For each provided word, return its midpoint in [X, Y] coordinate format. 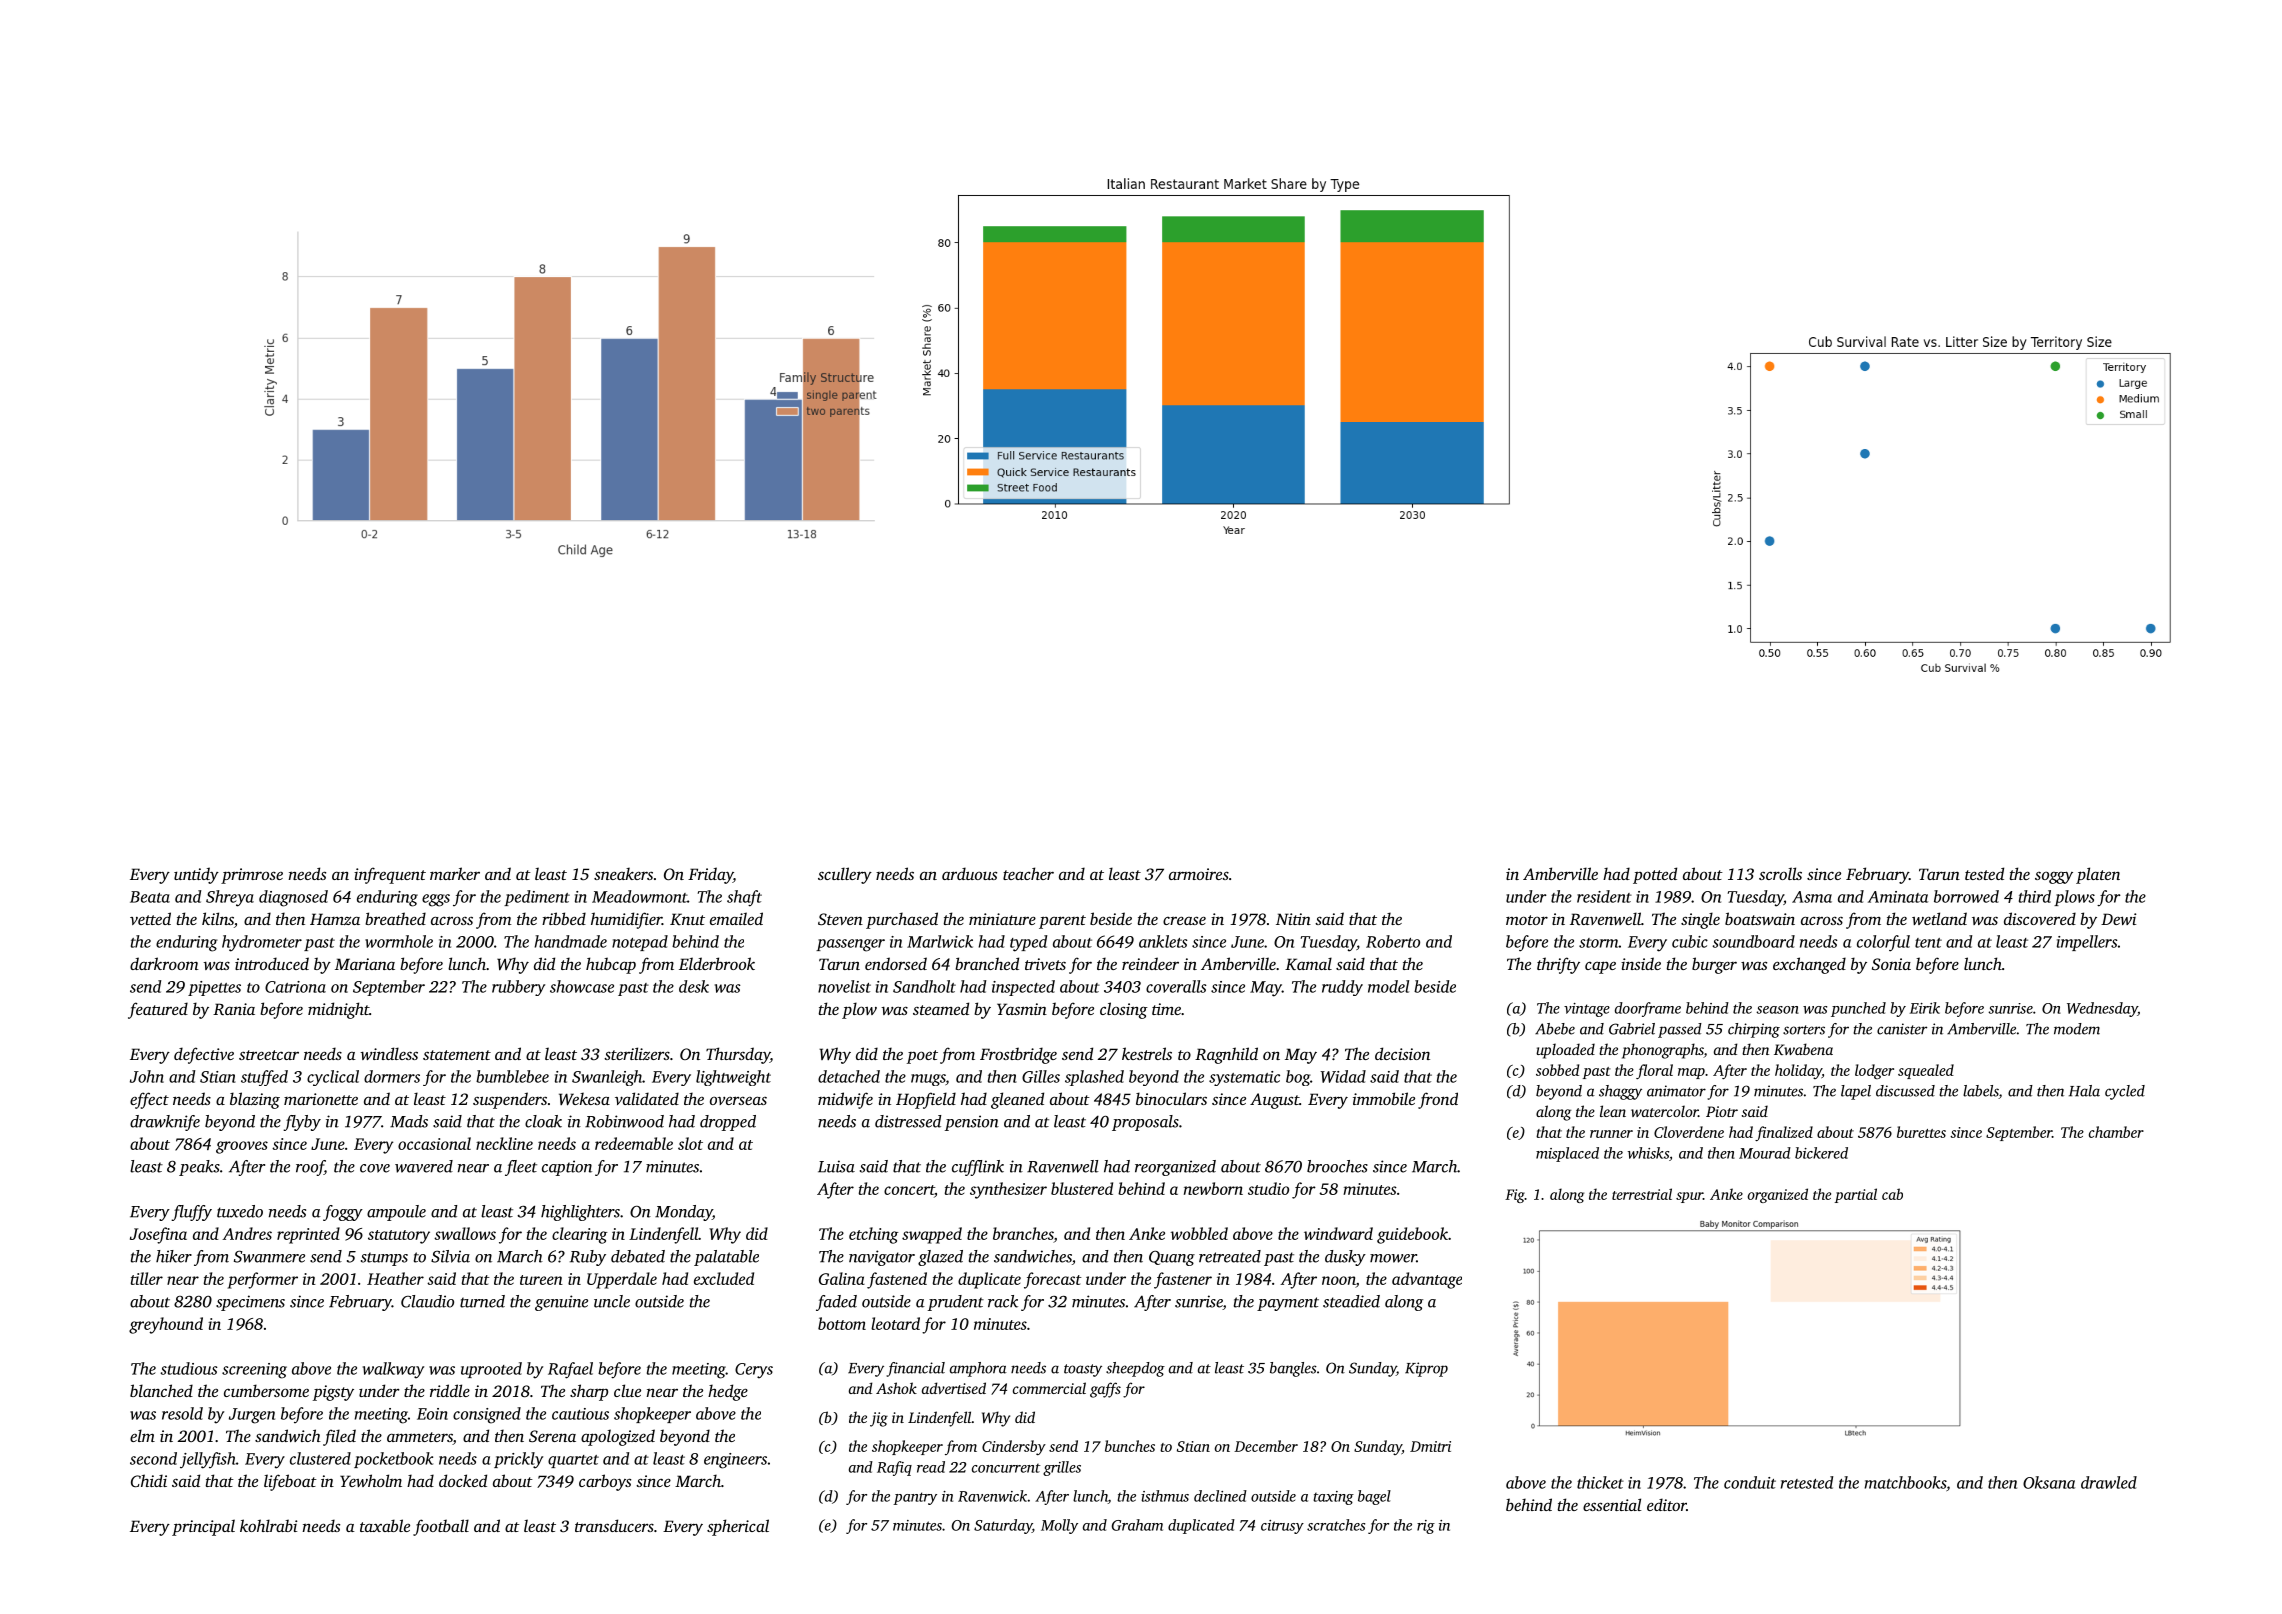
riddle [450, 1390]
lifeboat [290, 1482]
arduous [969, 873]
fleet [521, 1168]
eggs [436, 900]
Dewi [2118, 919]
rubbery [518, 988]
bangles [1293, 1369]
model [1388, 986]
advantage [1427, 1280]
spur [1689, 1197]
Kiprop [1426, 1369]
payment [1288, 1304]
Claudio [427, 1301]
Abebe [1555, 1029]
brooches [1337, 1166]
